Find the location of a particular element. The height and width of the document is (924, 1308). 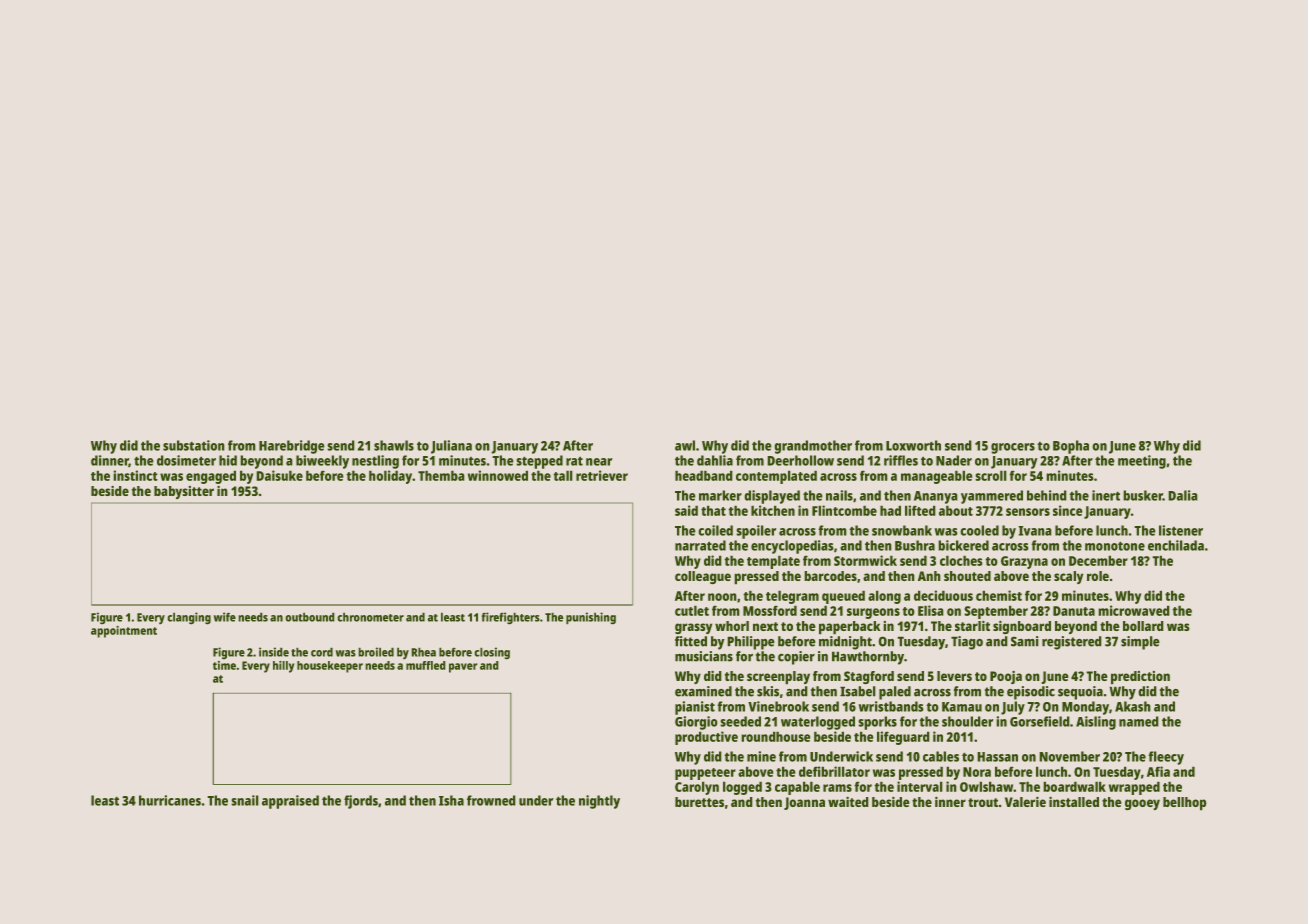

frowned is located at coordinates (491, 800).
